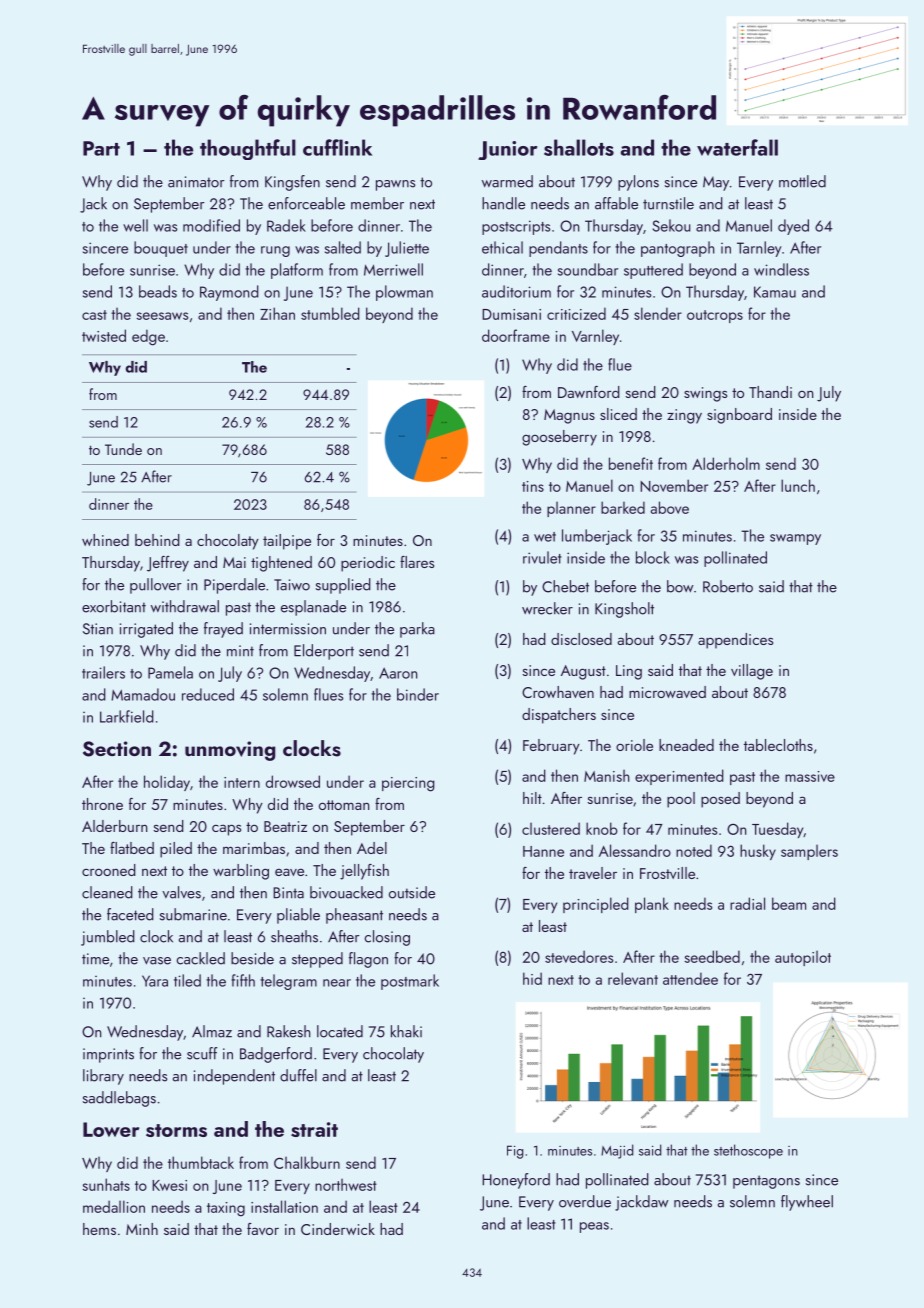 This document has height=1308, width=924. Describe the element at coordinates (803, 958) in the document. I see `autopilot` at that location.
